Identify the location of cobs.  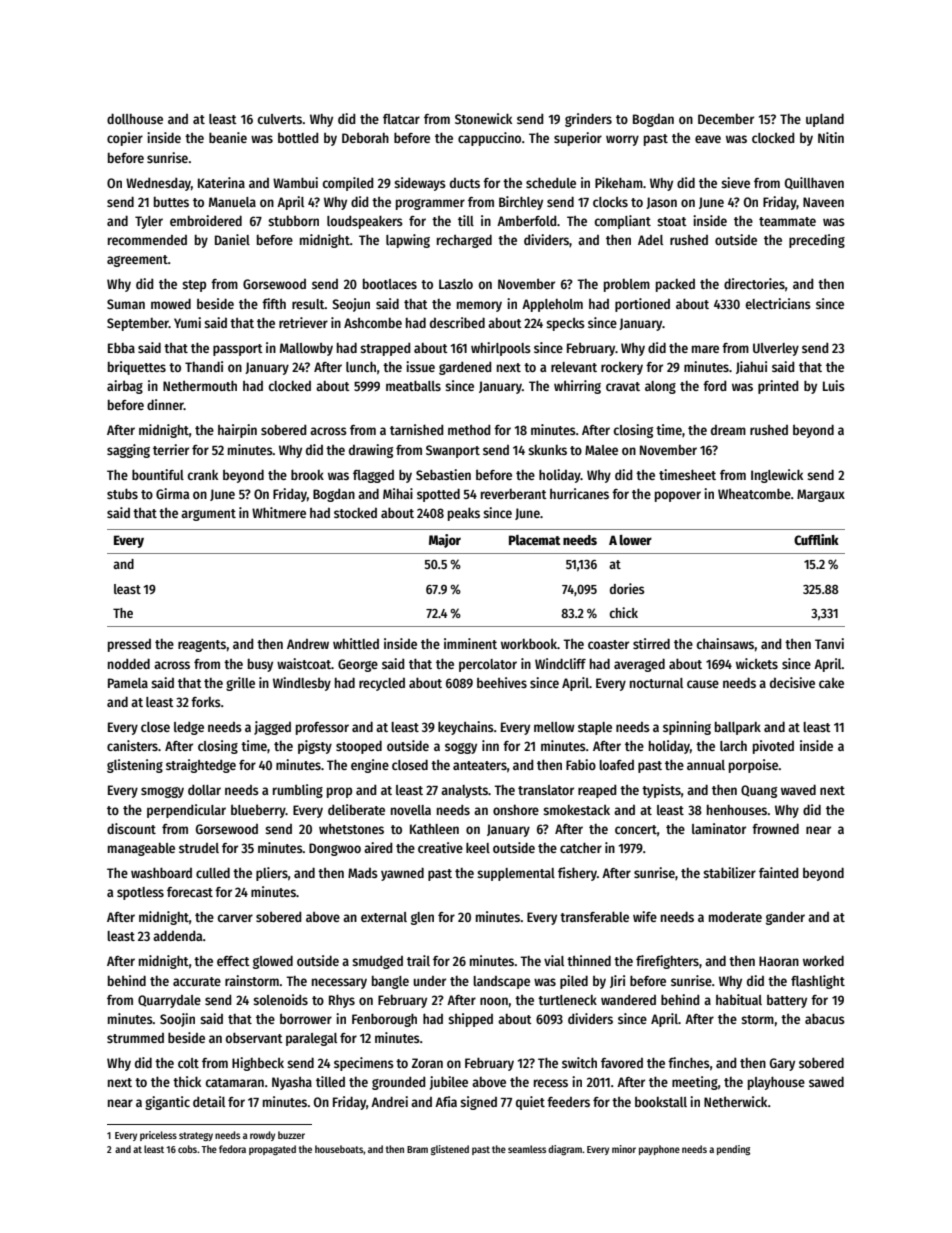
(187, 1149).
